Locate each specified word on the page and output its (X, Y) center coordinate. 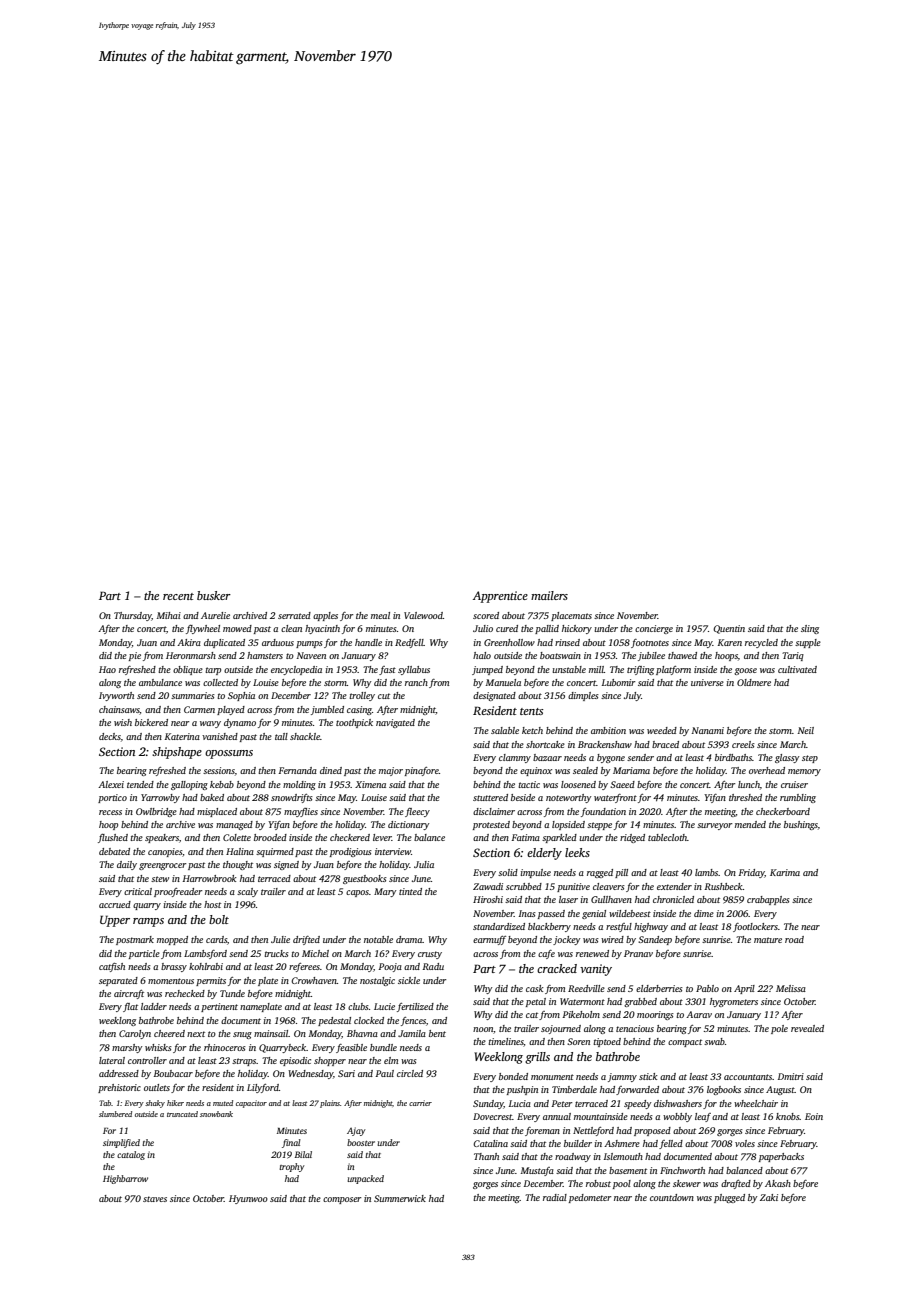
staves (155, 1199)
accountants (748, 1077)
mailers (549, 595)
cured (507, 628)
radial (555, 1197)
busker (214, 595)
